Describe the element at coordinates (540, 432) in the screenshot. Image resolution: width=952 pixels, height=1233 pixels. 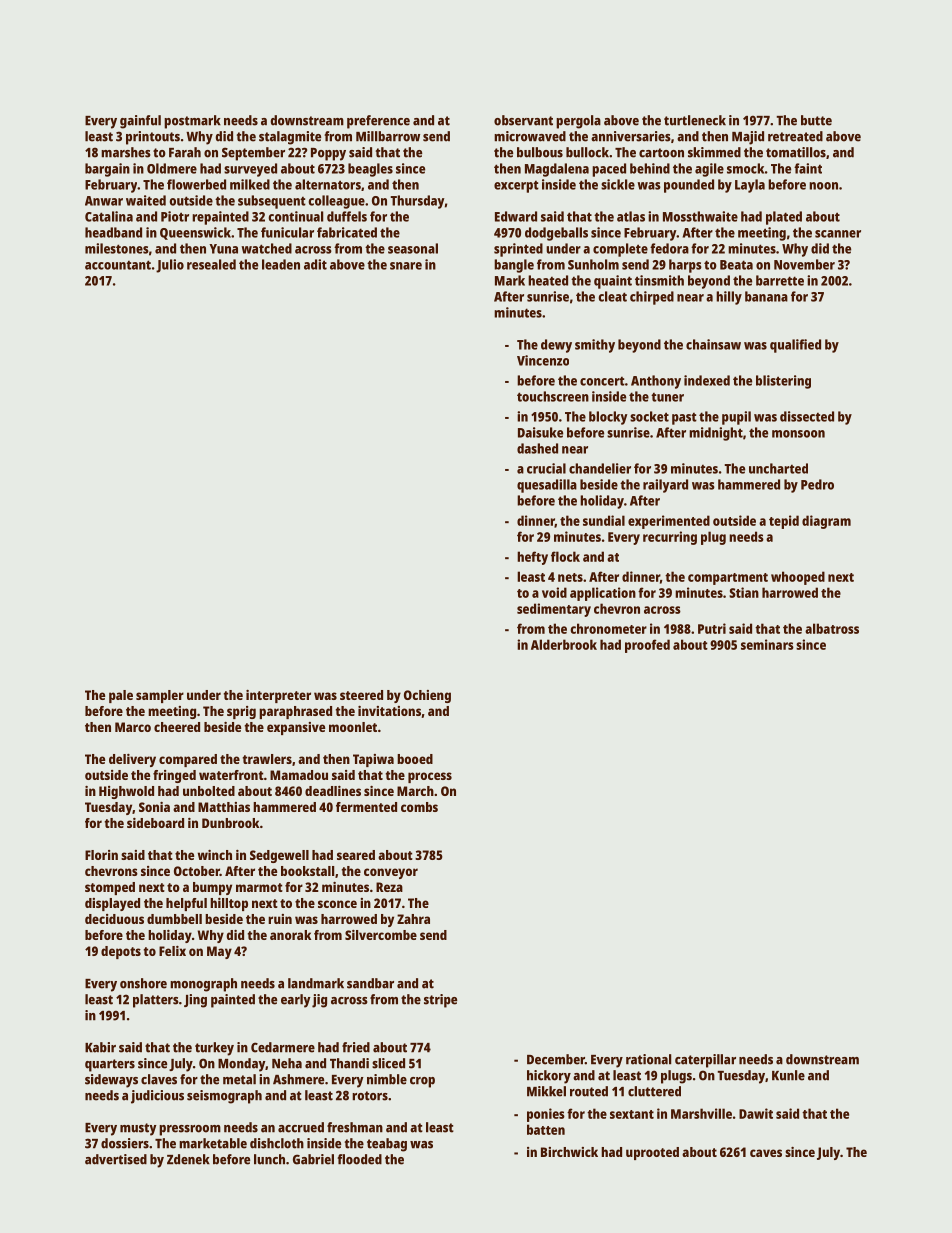
I see `Daisuke` at that location.
